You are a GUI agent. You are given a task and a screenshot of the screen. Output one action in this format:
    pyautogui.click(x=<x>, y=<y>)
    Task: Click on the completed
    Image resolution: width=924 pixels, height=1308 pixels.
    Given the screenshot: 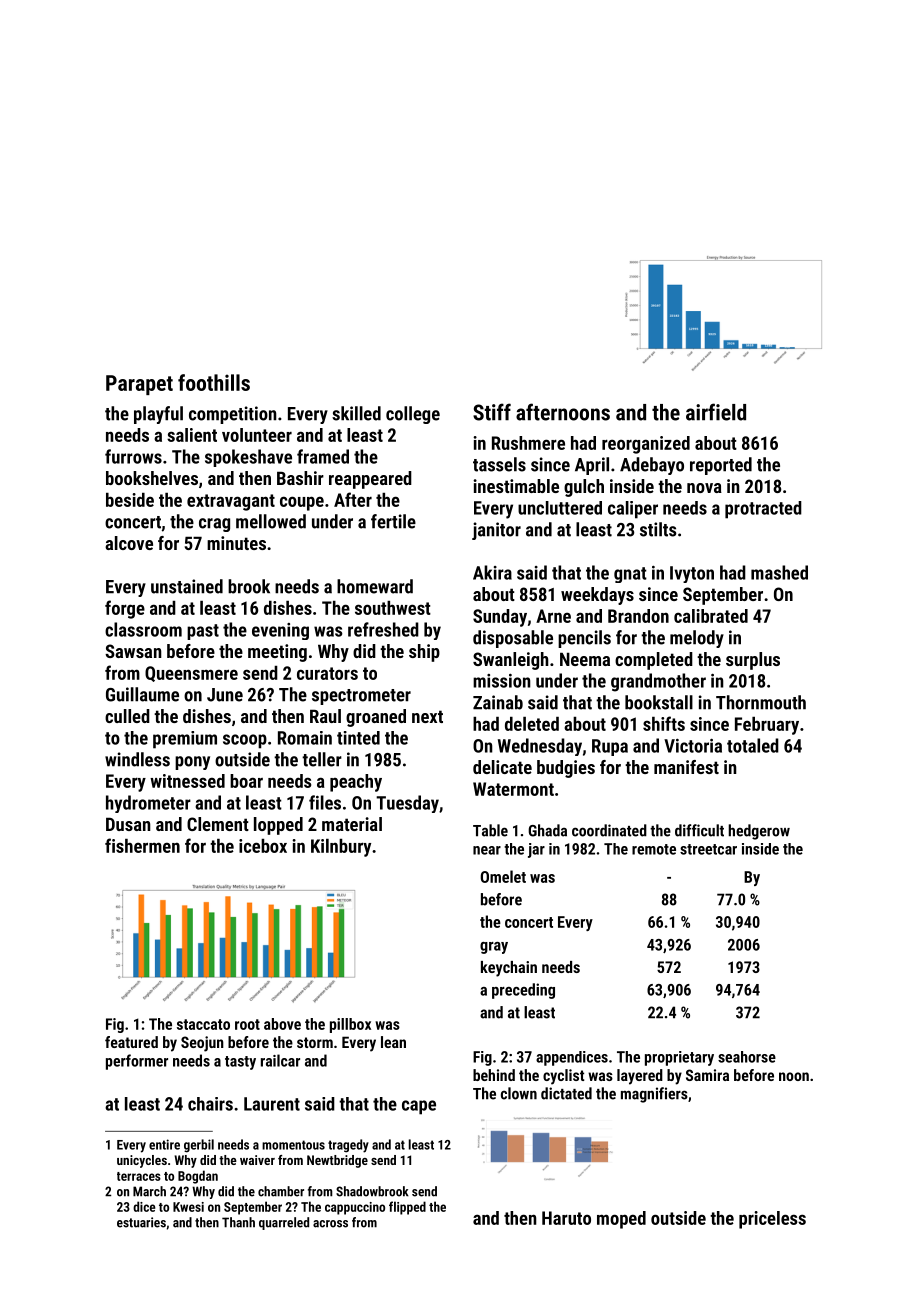 What is the action you would take?
    pyautogui.click(x=654, y=661)
